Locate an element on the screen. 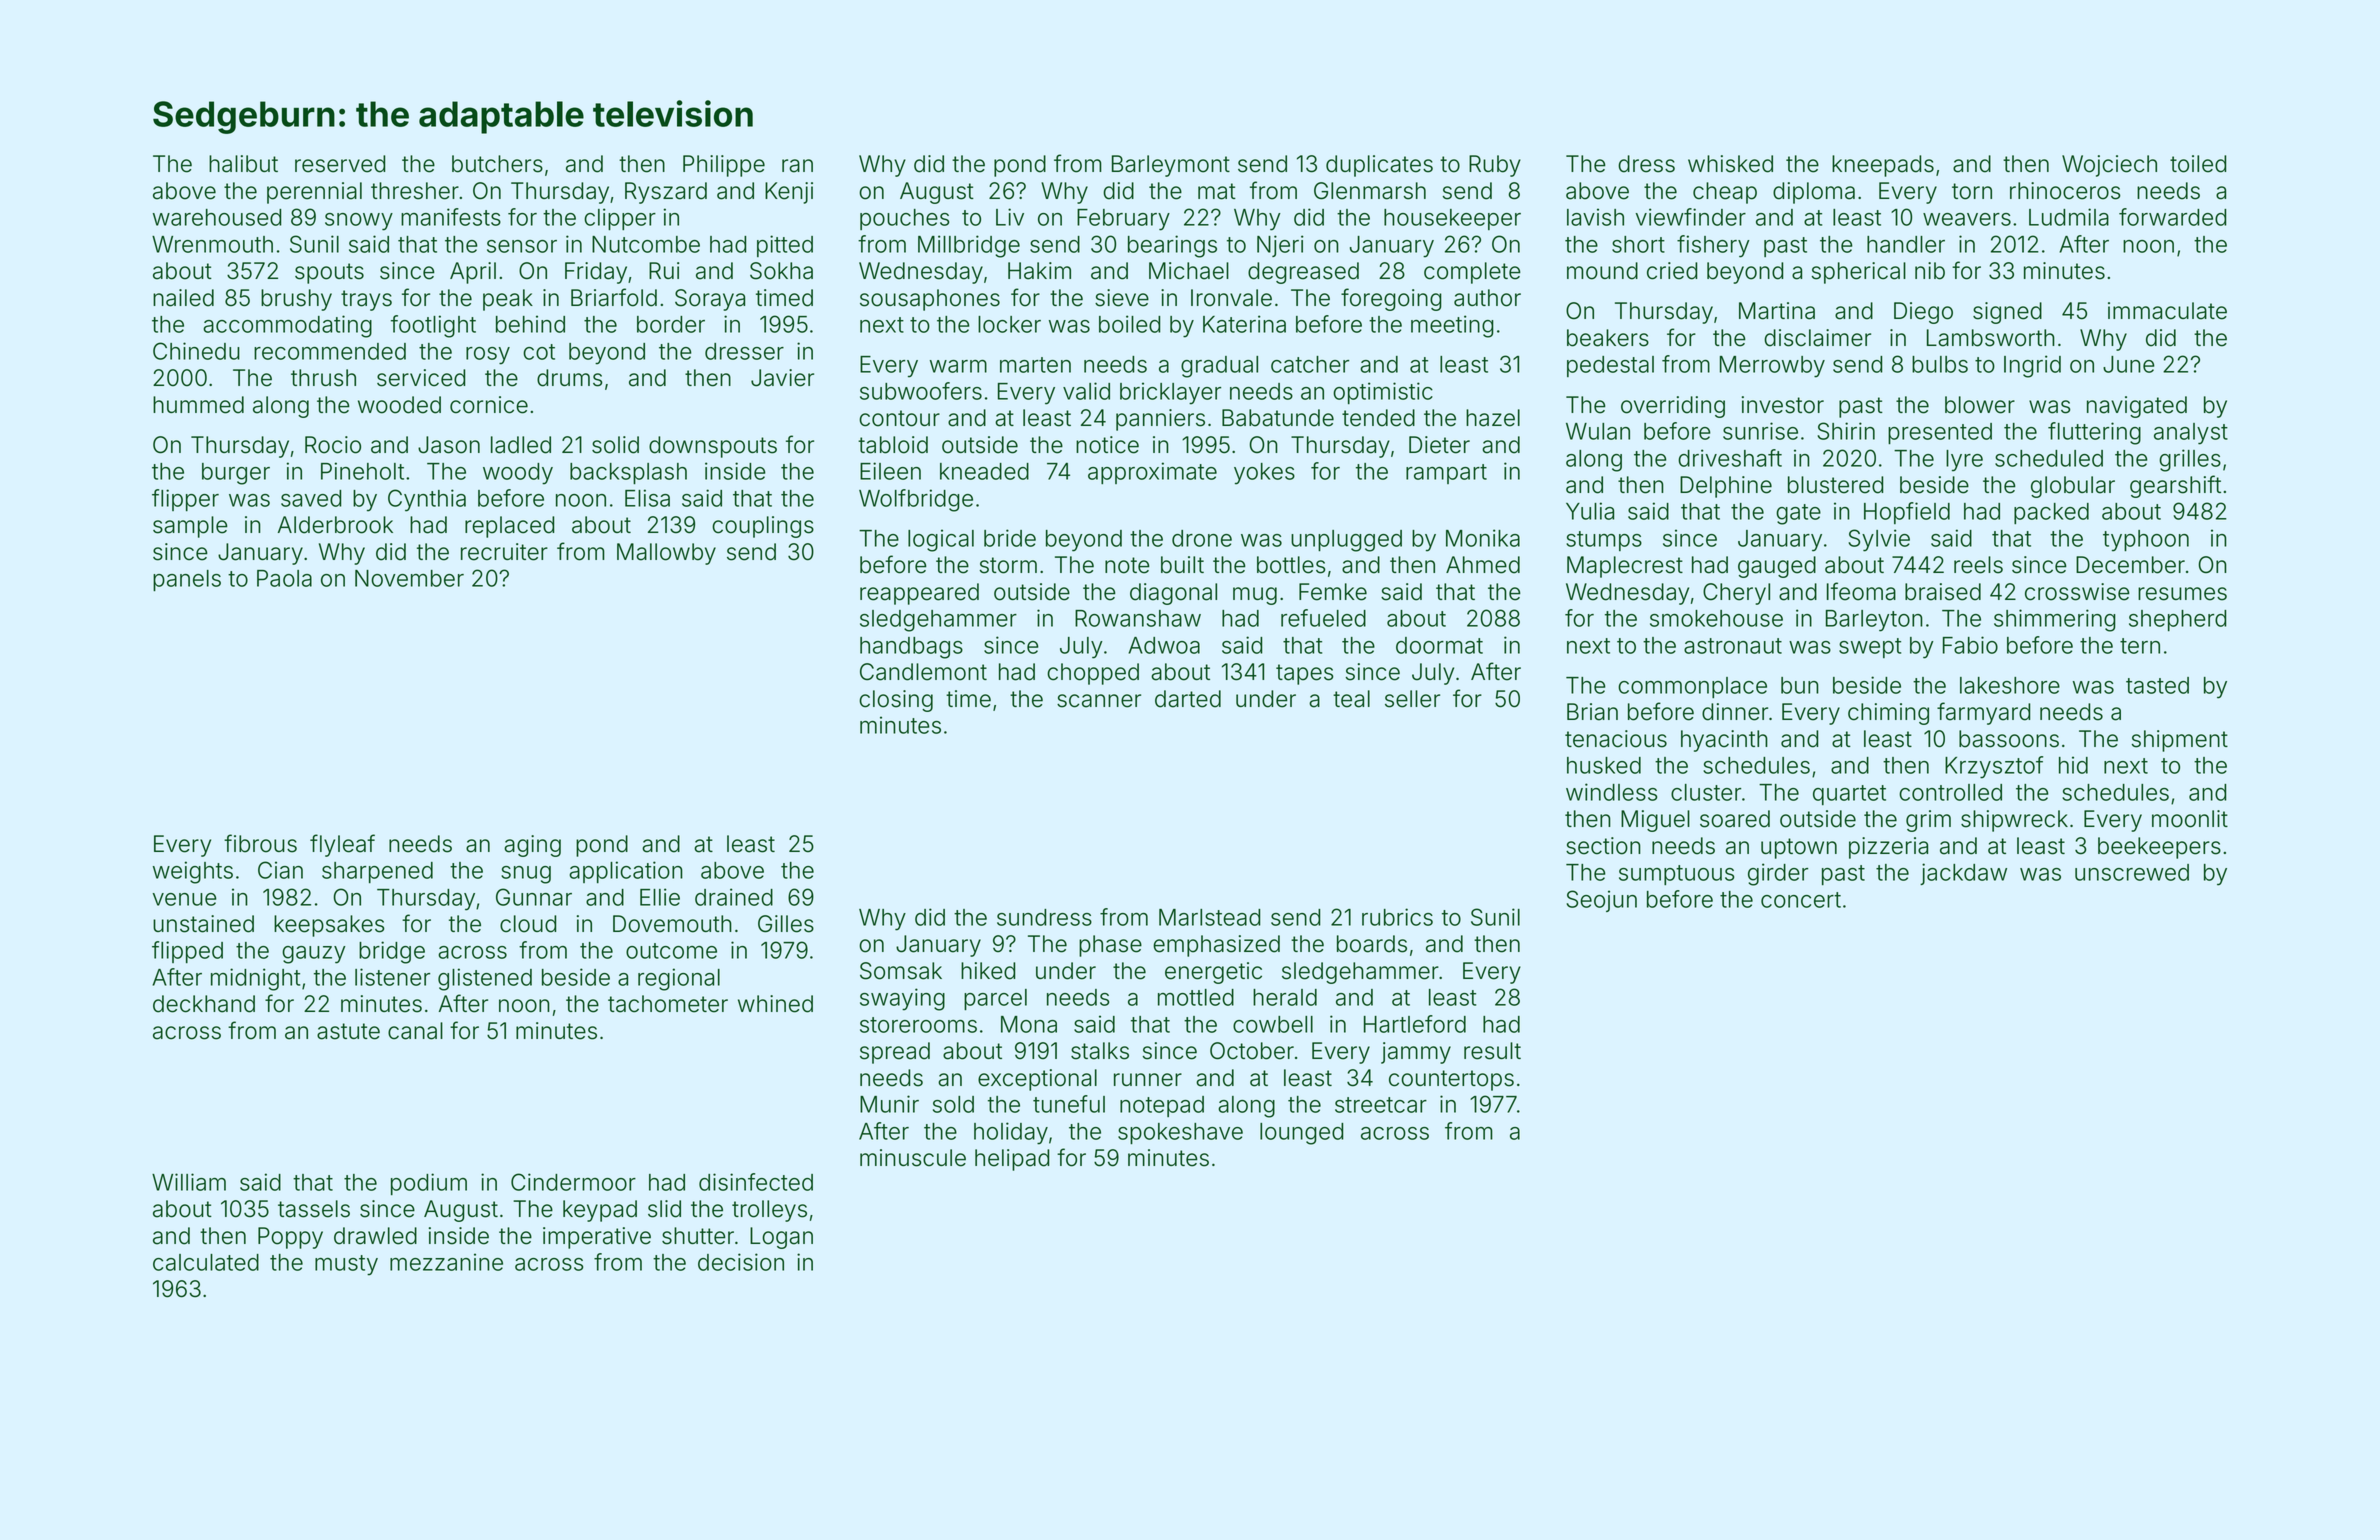 The image size is (2380, 1540). Delphine is located at coordinates (1726, 487).
